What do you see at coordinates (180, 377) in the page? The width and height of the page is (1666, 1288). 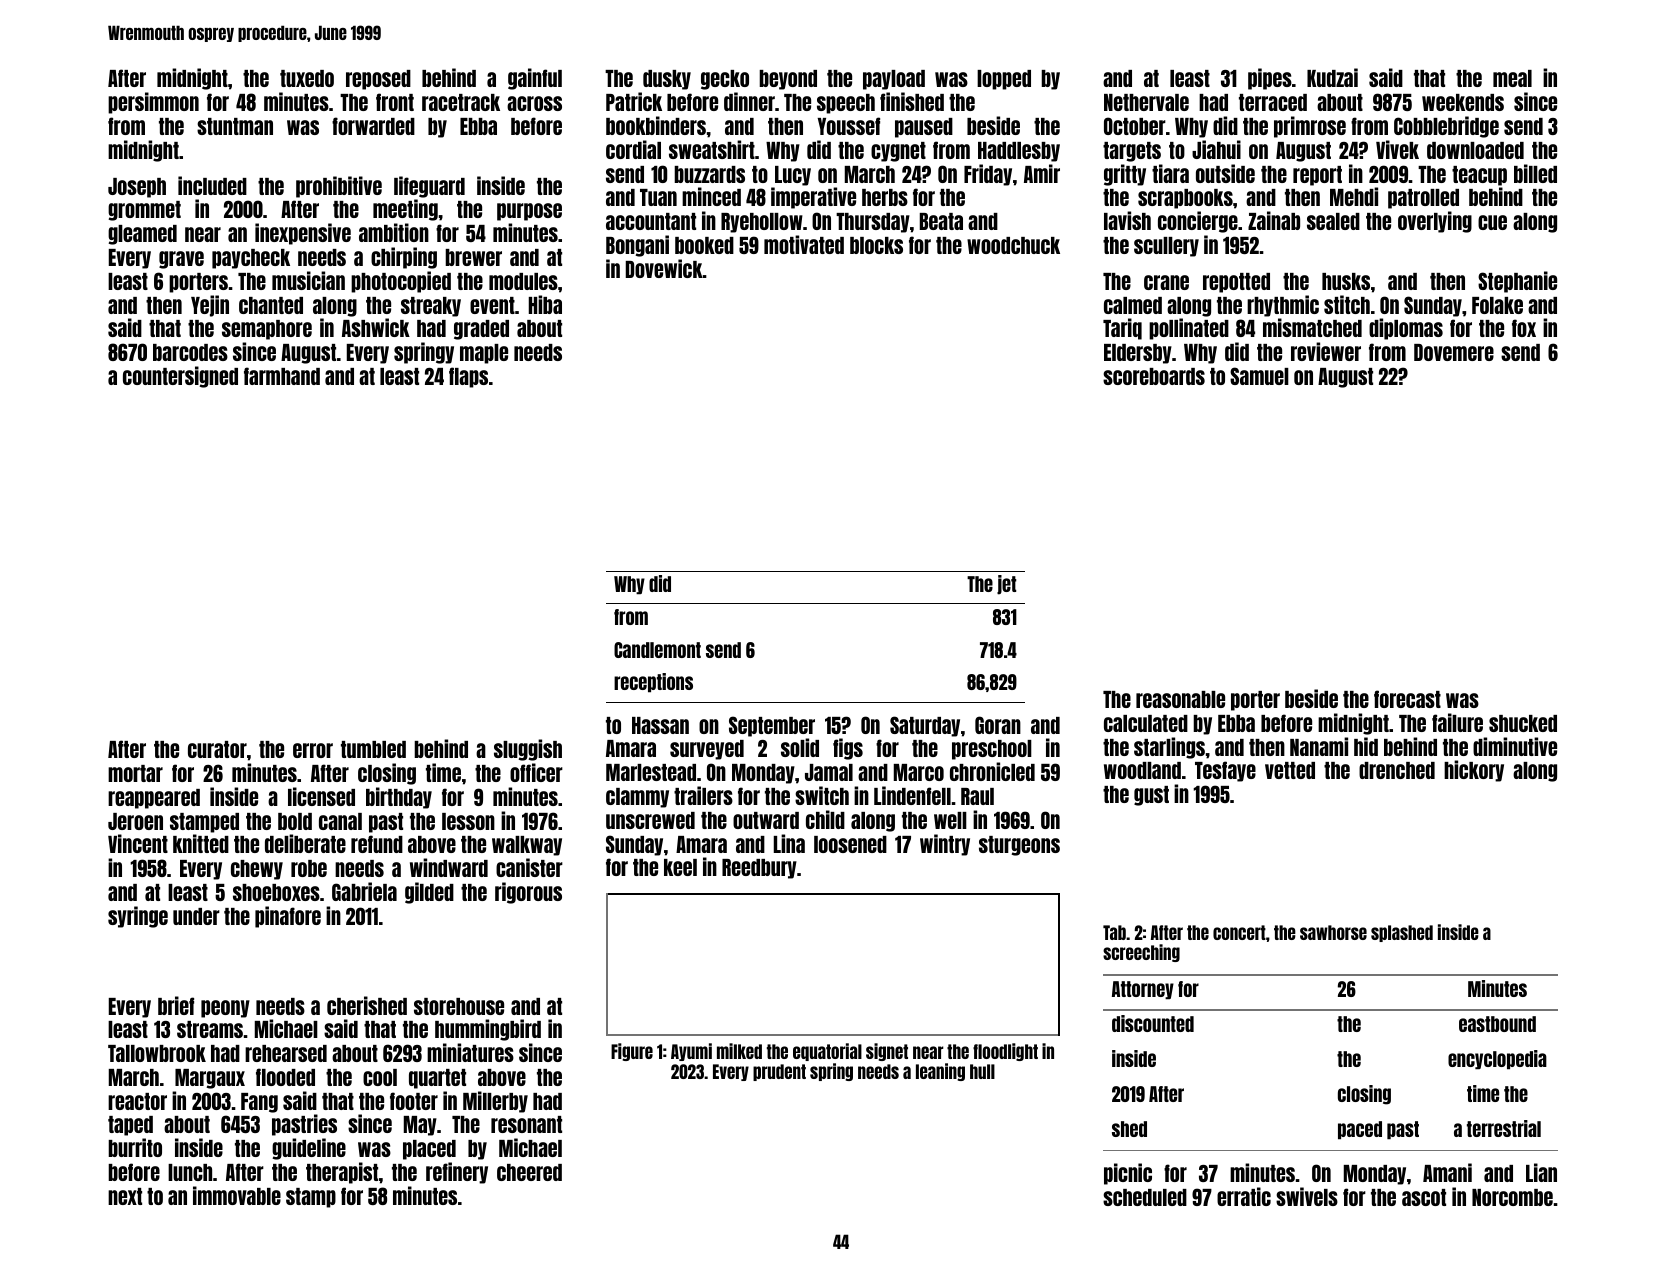 I see `countersigned` at bounding box center [180, 377].
